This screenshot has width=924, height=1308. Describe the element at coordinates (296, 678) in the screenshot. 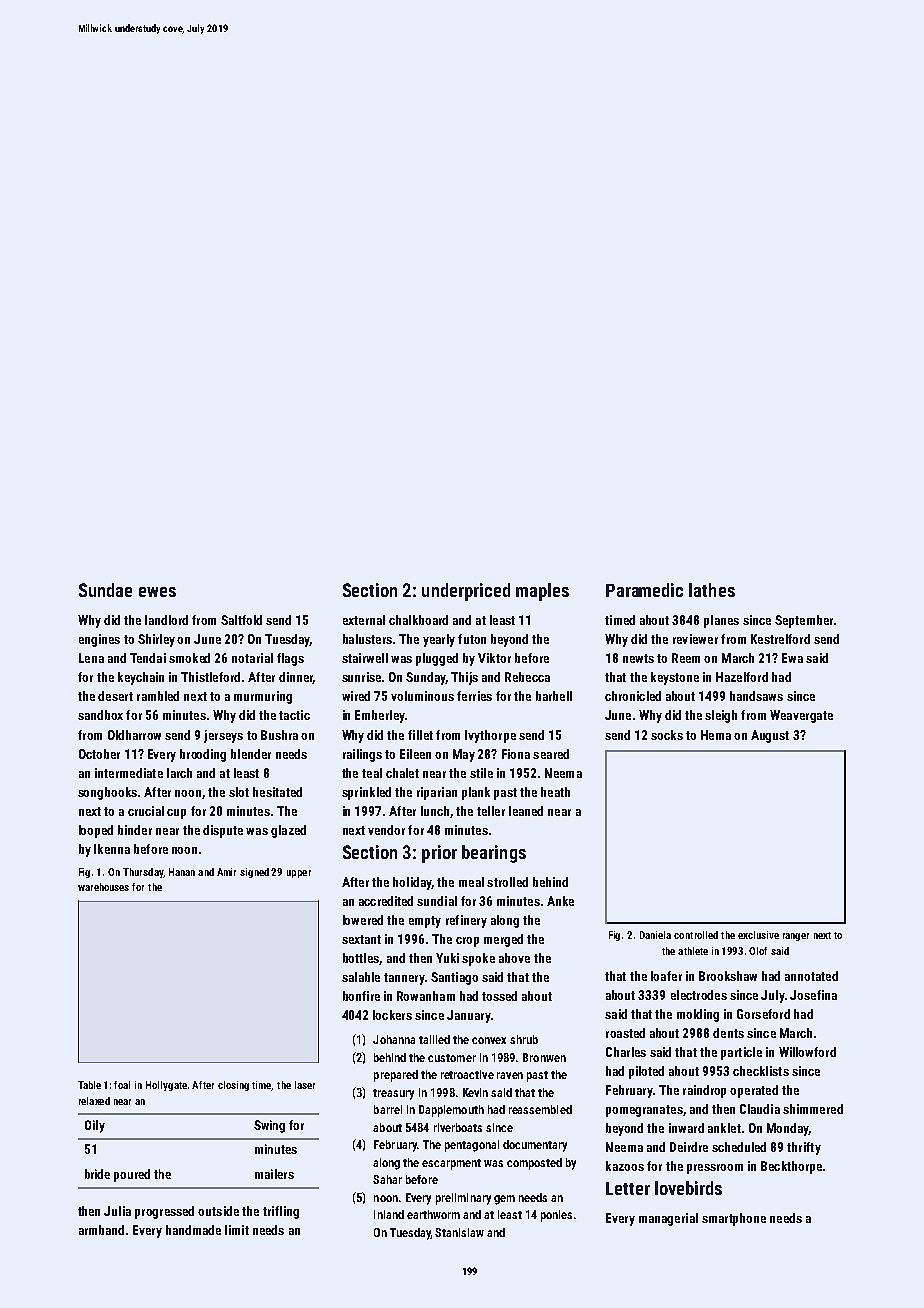

I see `dinner` at that location.
